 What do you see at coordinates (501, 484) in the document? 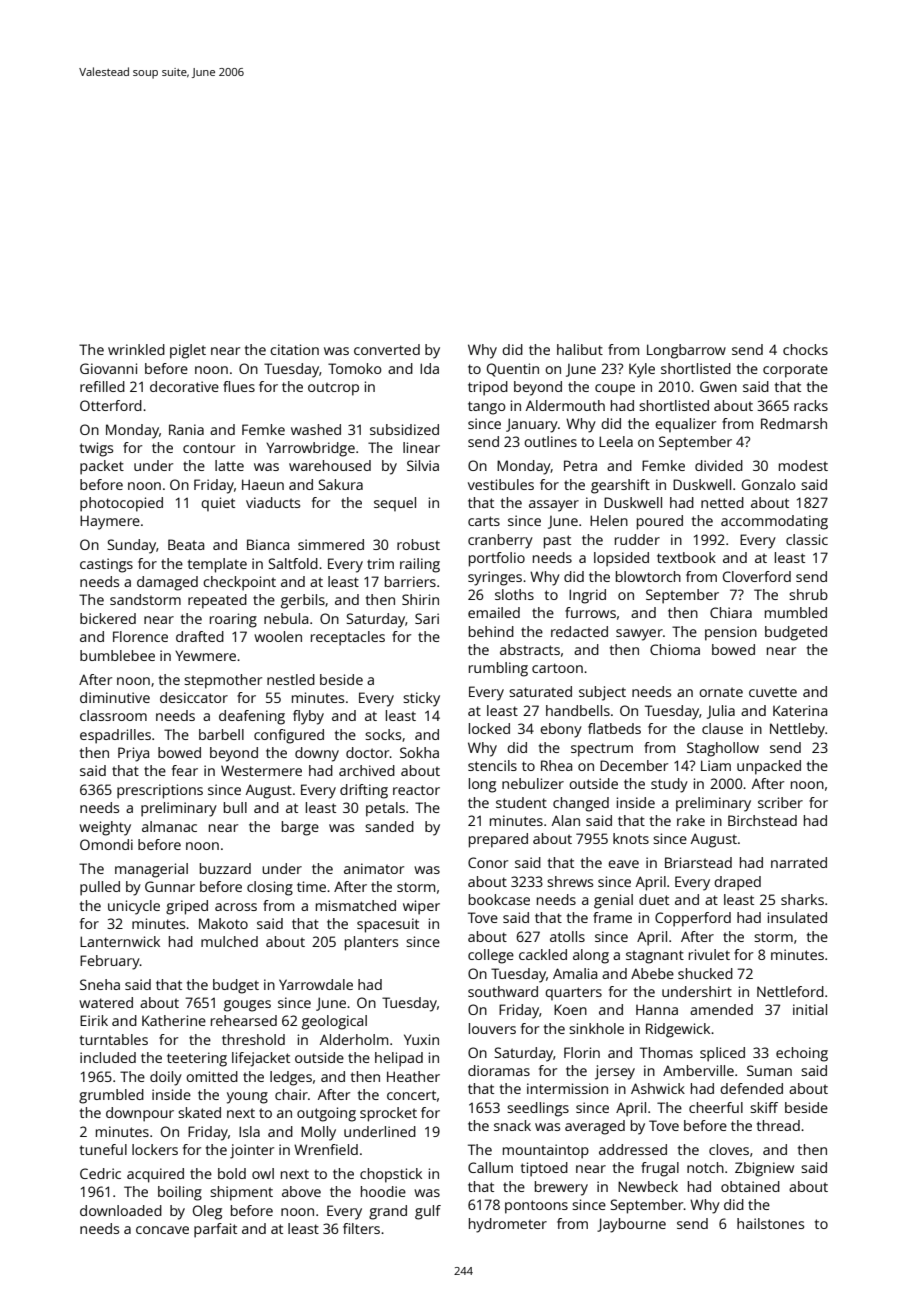
I see `vestibules` at bounding box center [501, 484].
